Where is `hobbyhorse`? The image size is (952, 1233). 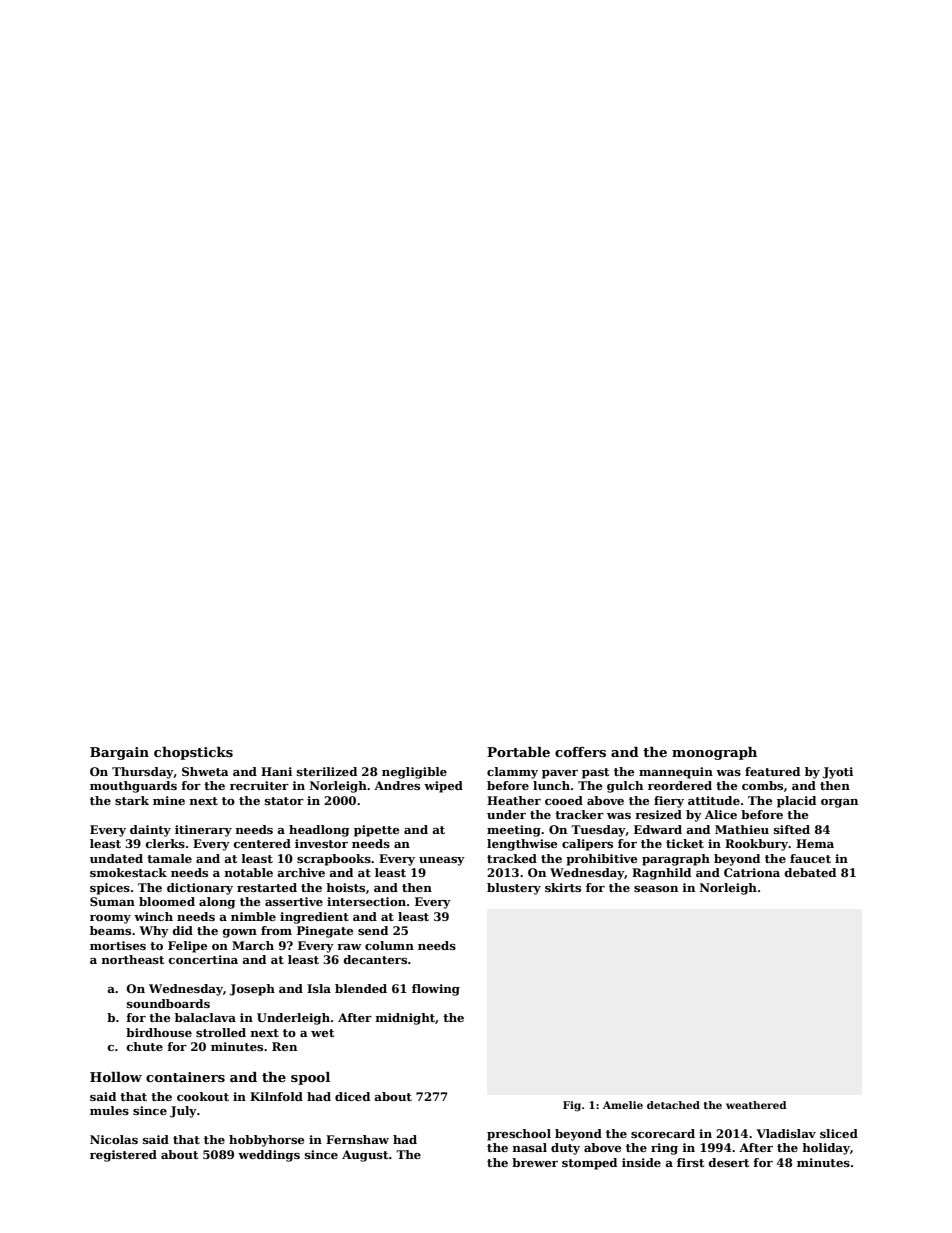 hobbyhorse is located at coordinates (266, 1141).
